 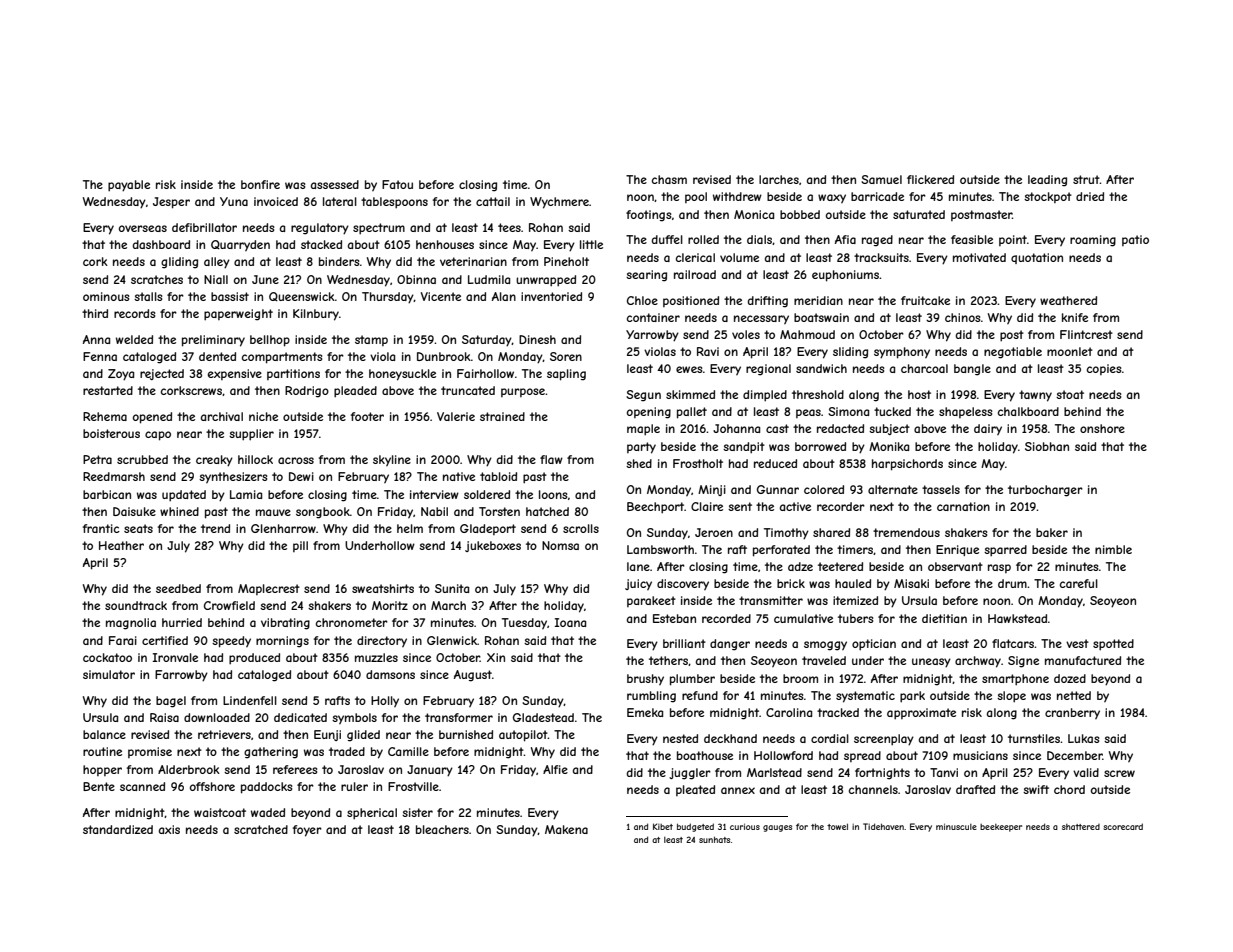 I want to click on Timothy, so click(x=786, y=534).
